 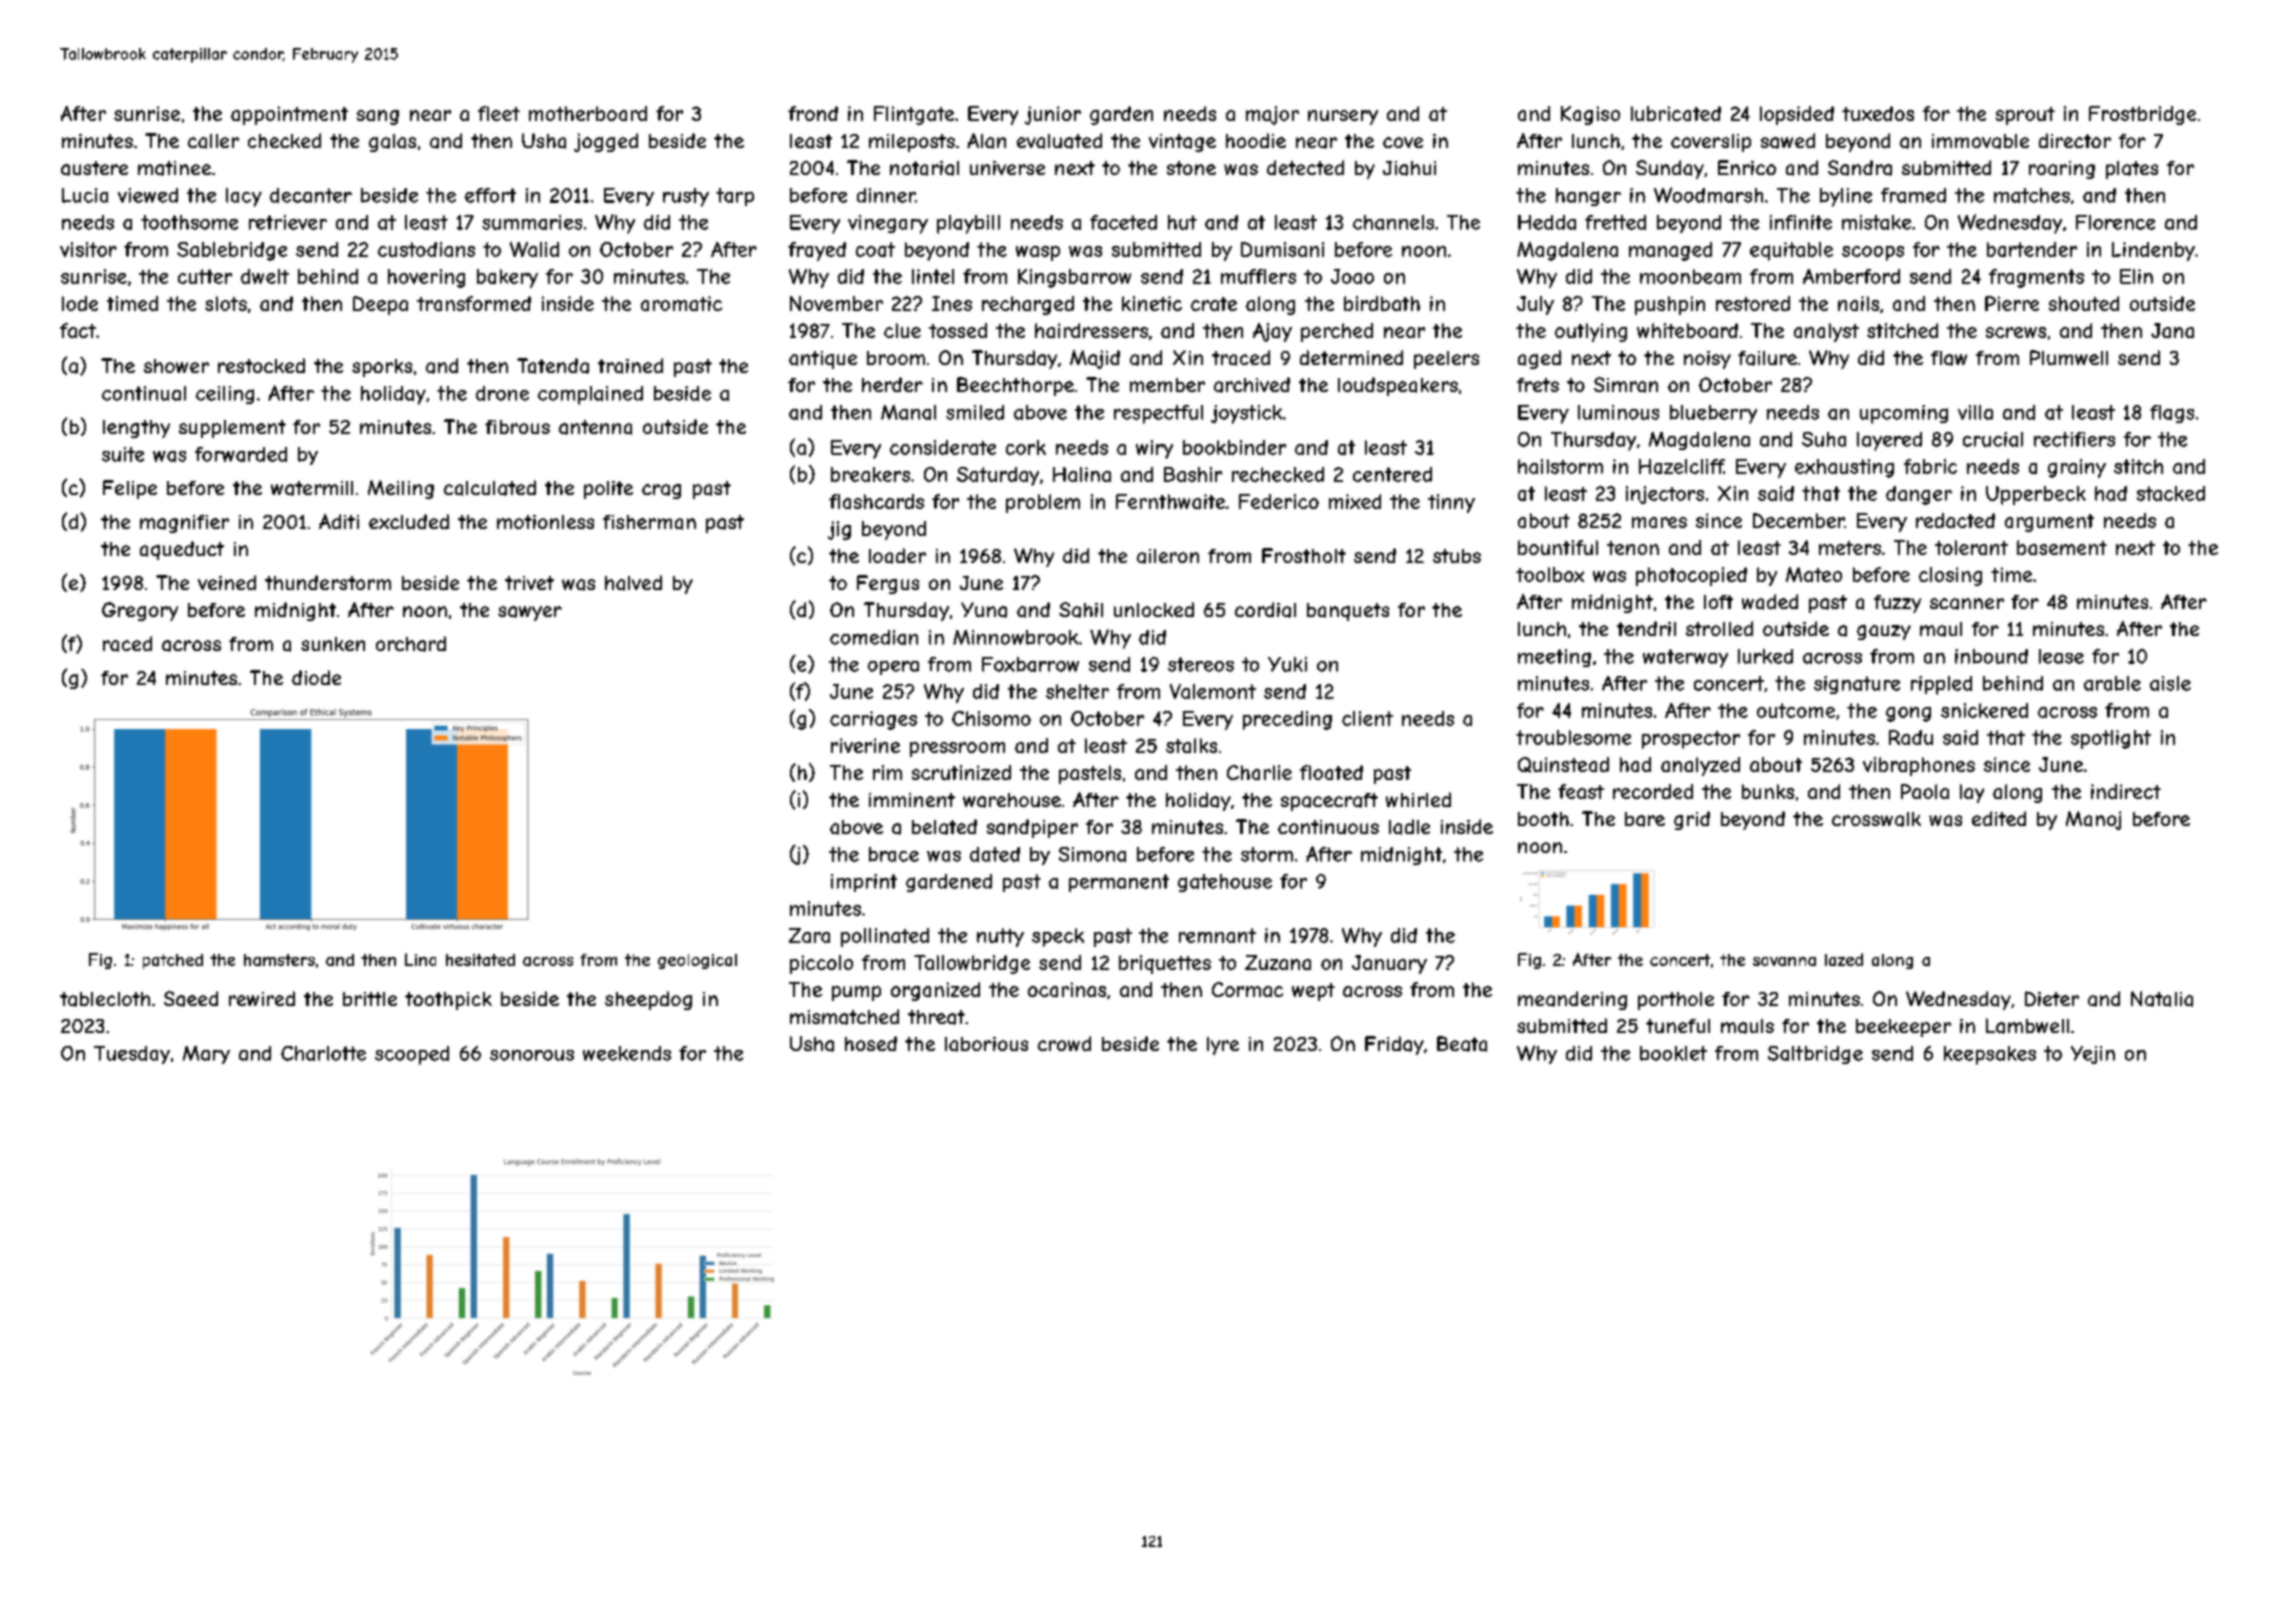 I want to click on scooped, so click(x=412, y=1055).
